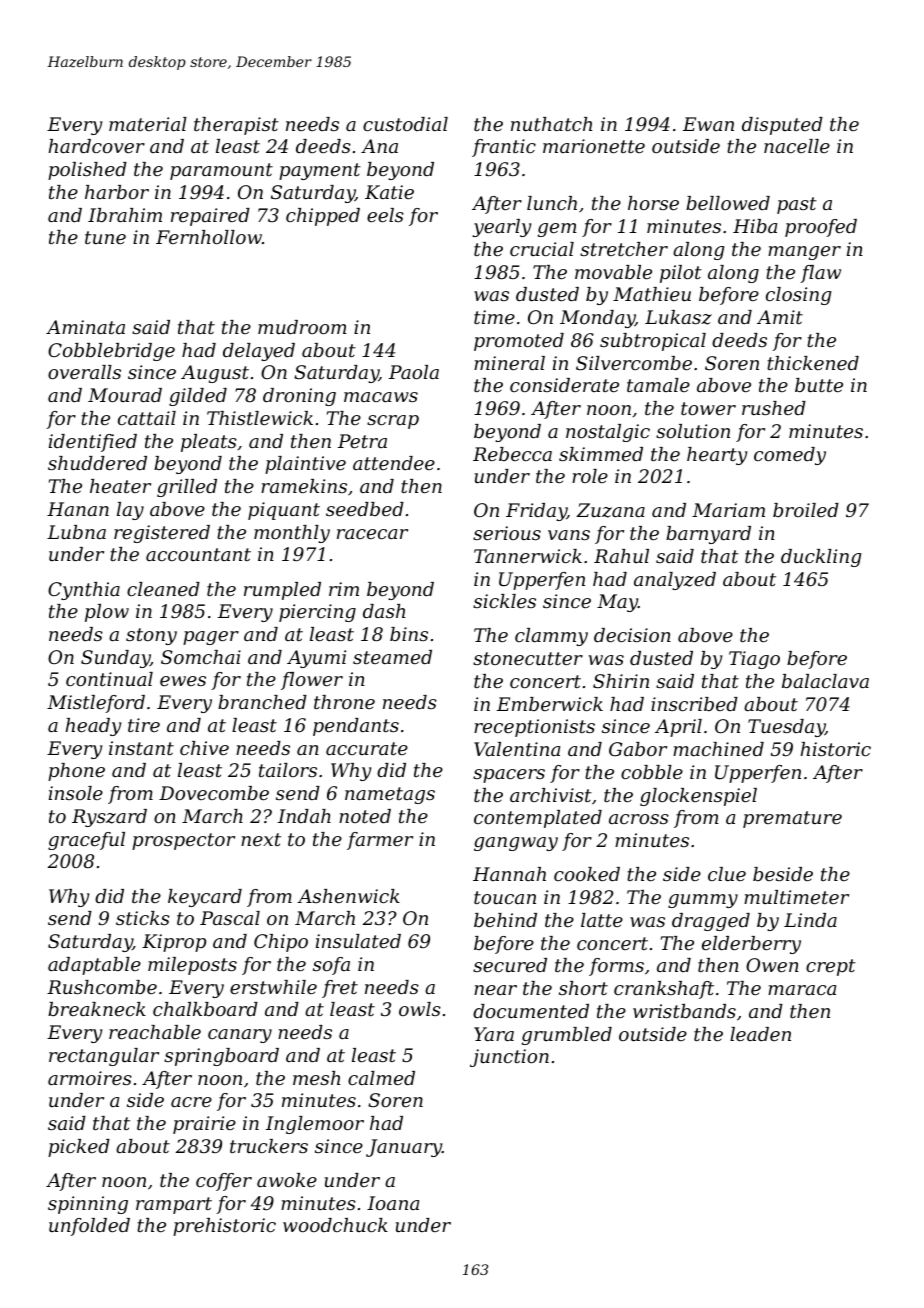 The width and height of the screenshot is (924, 1308). Describe the element at coordinates (302, 327) in the screenshot. I see `mudroom` at that location.
